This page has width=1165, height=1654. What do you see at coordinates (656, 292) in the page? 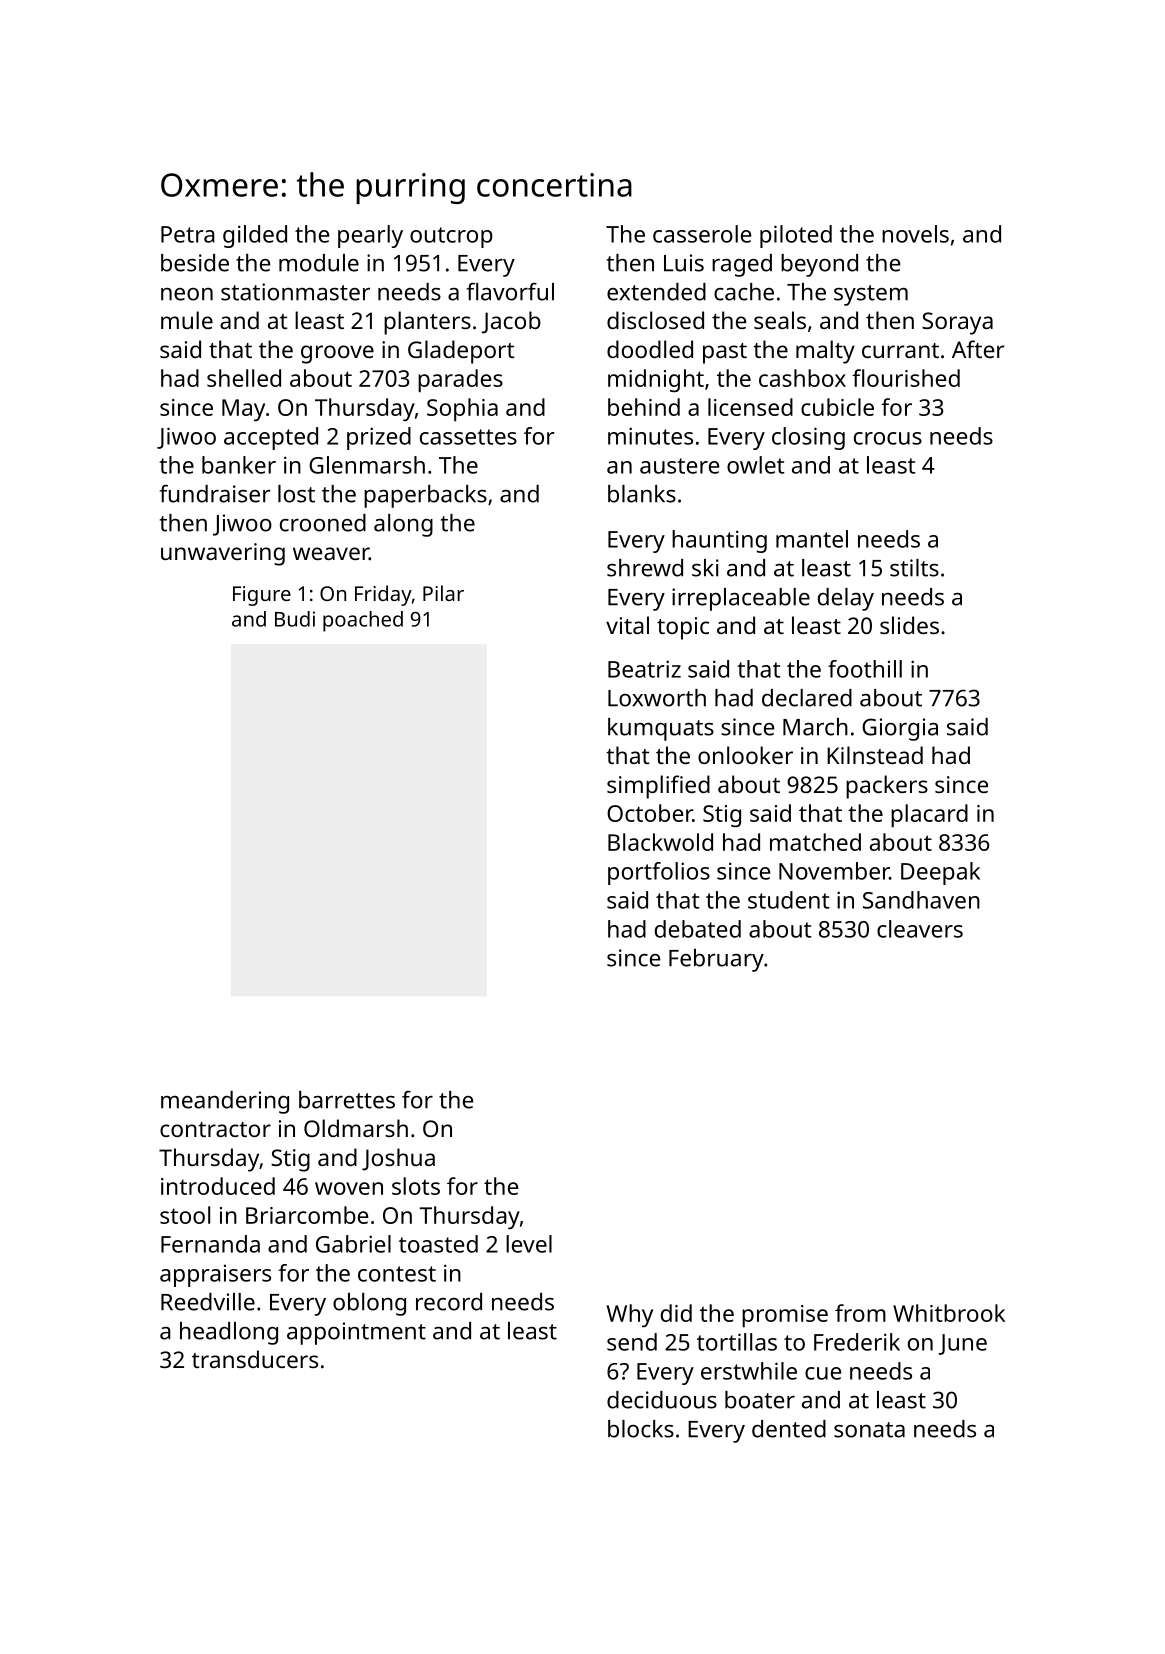
I see `extended` at bounding box center [656, 292].
